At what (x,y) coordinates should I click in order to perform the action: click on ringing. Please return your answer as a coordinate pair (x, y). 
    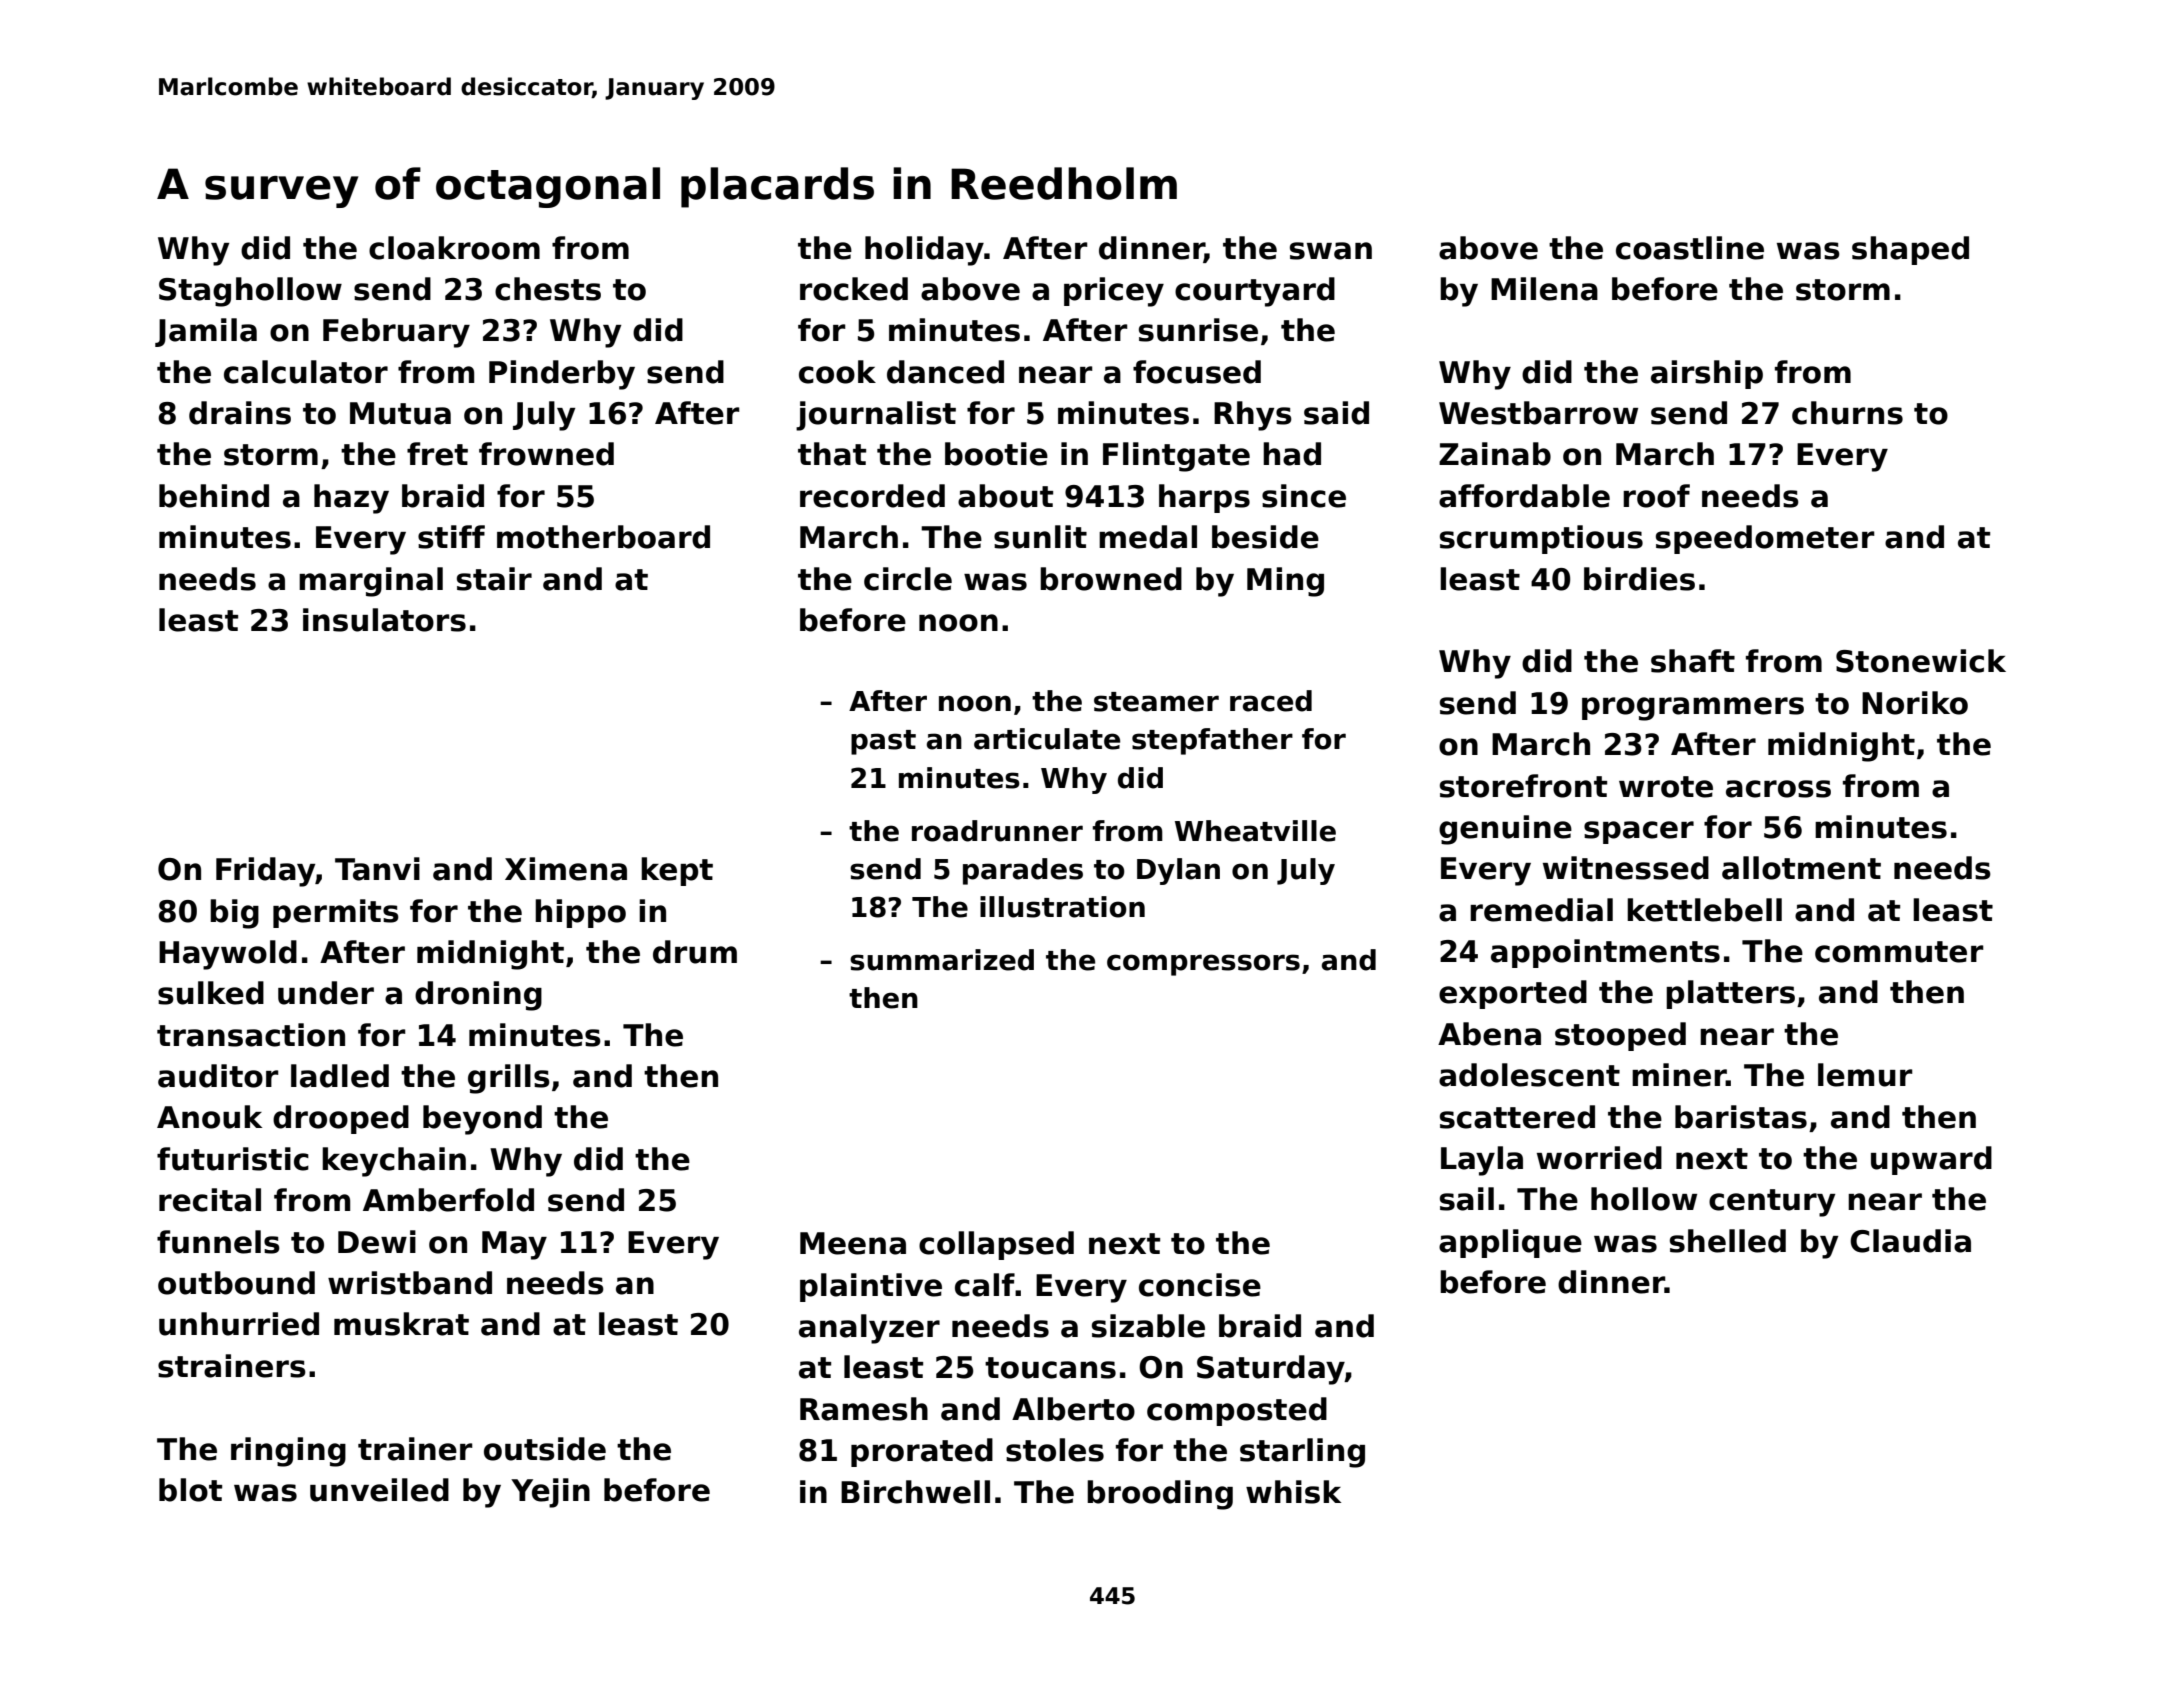
    Looking at the image, I should click on (288, 1452).
